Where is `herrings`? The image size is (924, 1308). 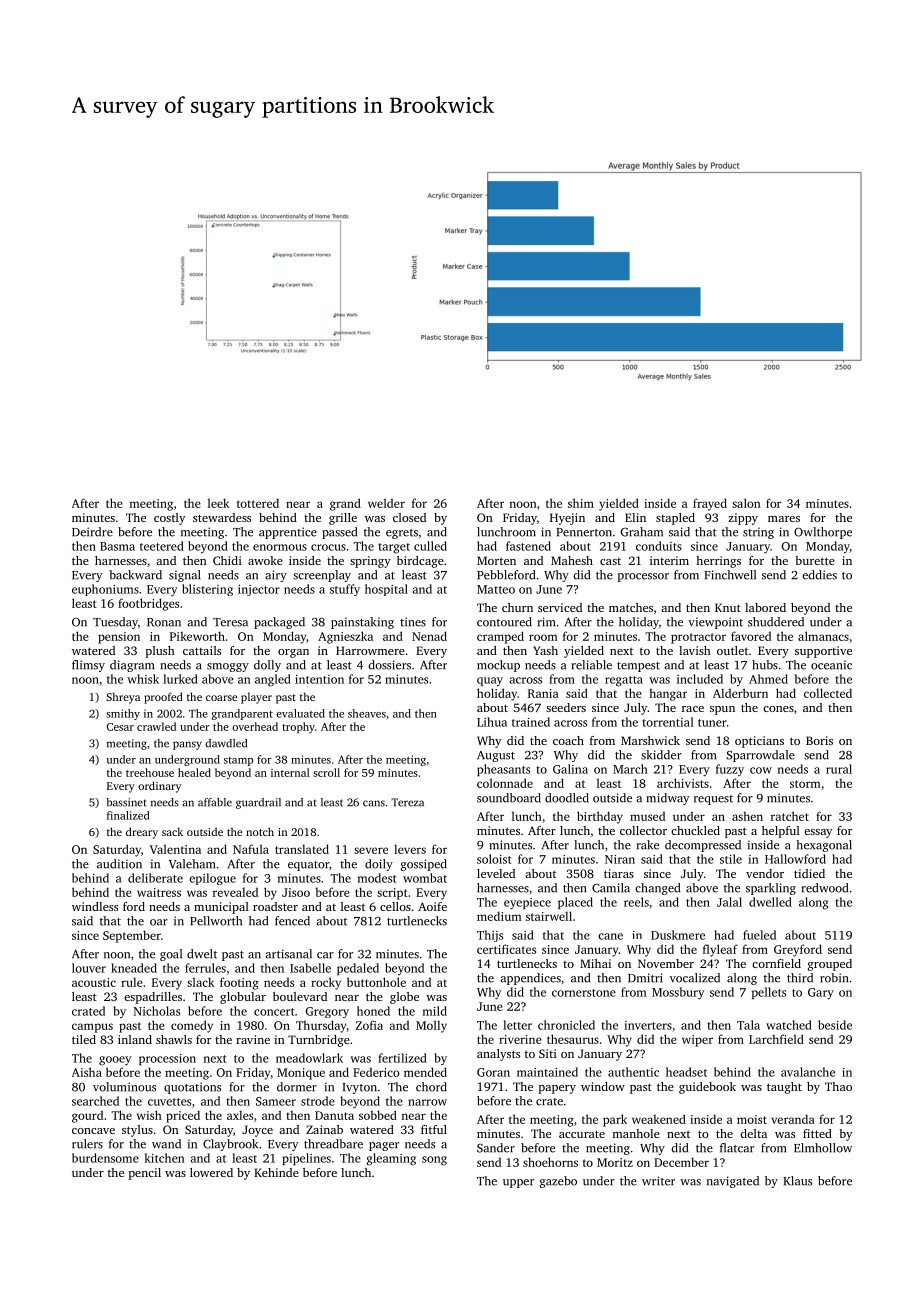
herrings is located at coordinates (718, 562).
